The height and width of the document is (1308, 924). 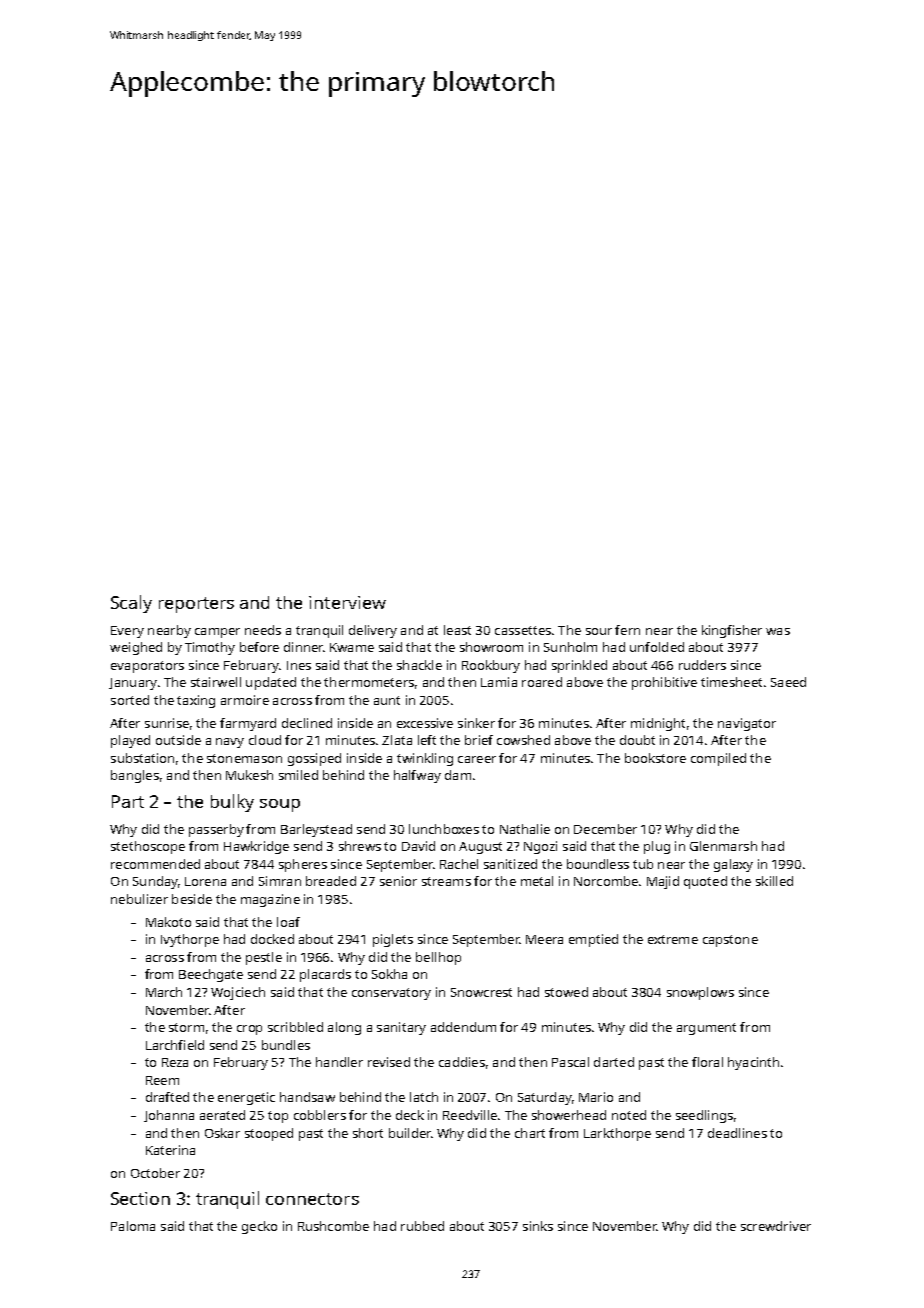 What do you see at coordinates (259, 1227) in the document?
I see `gecko` at bounding box center [259, 1227].
